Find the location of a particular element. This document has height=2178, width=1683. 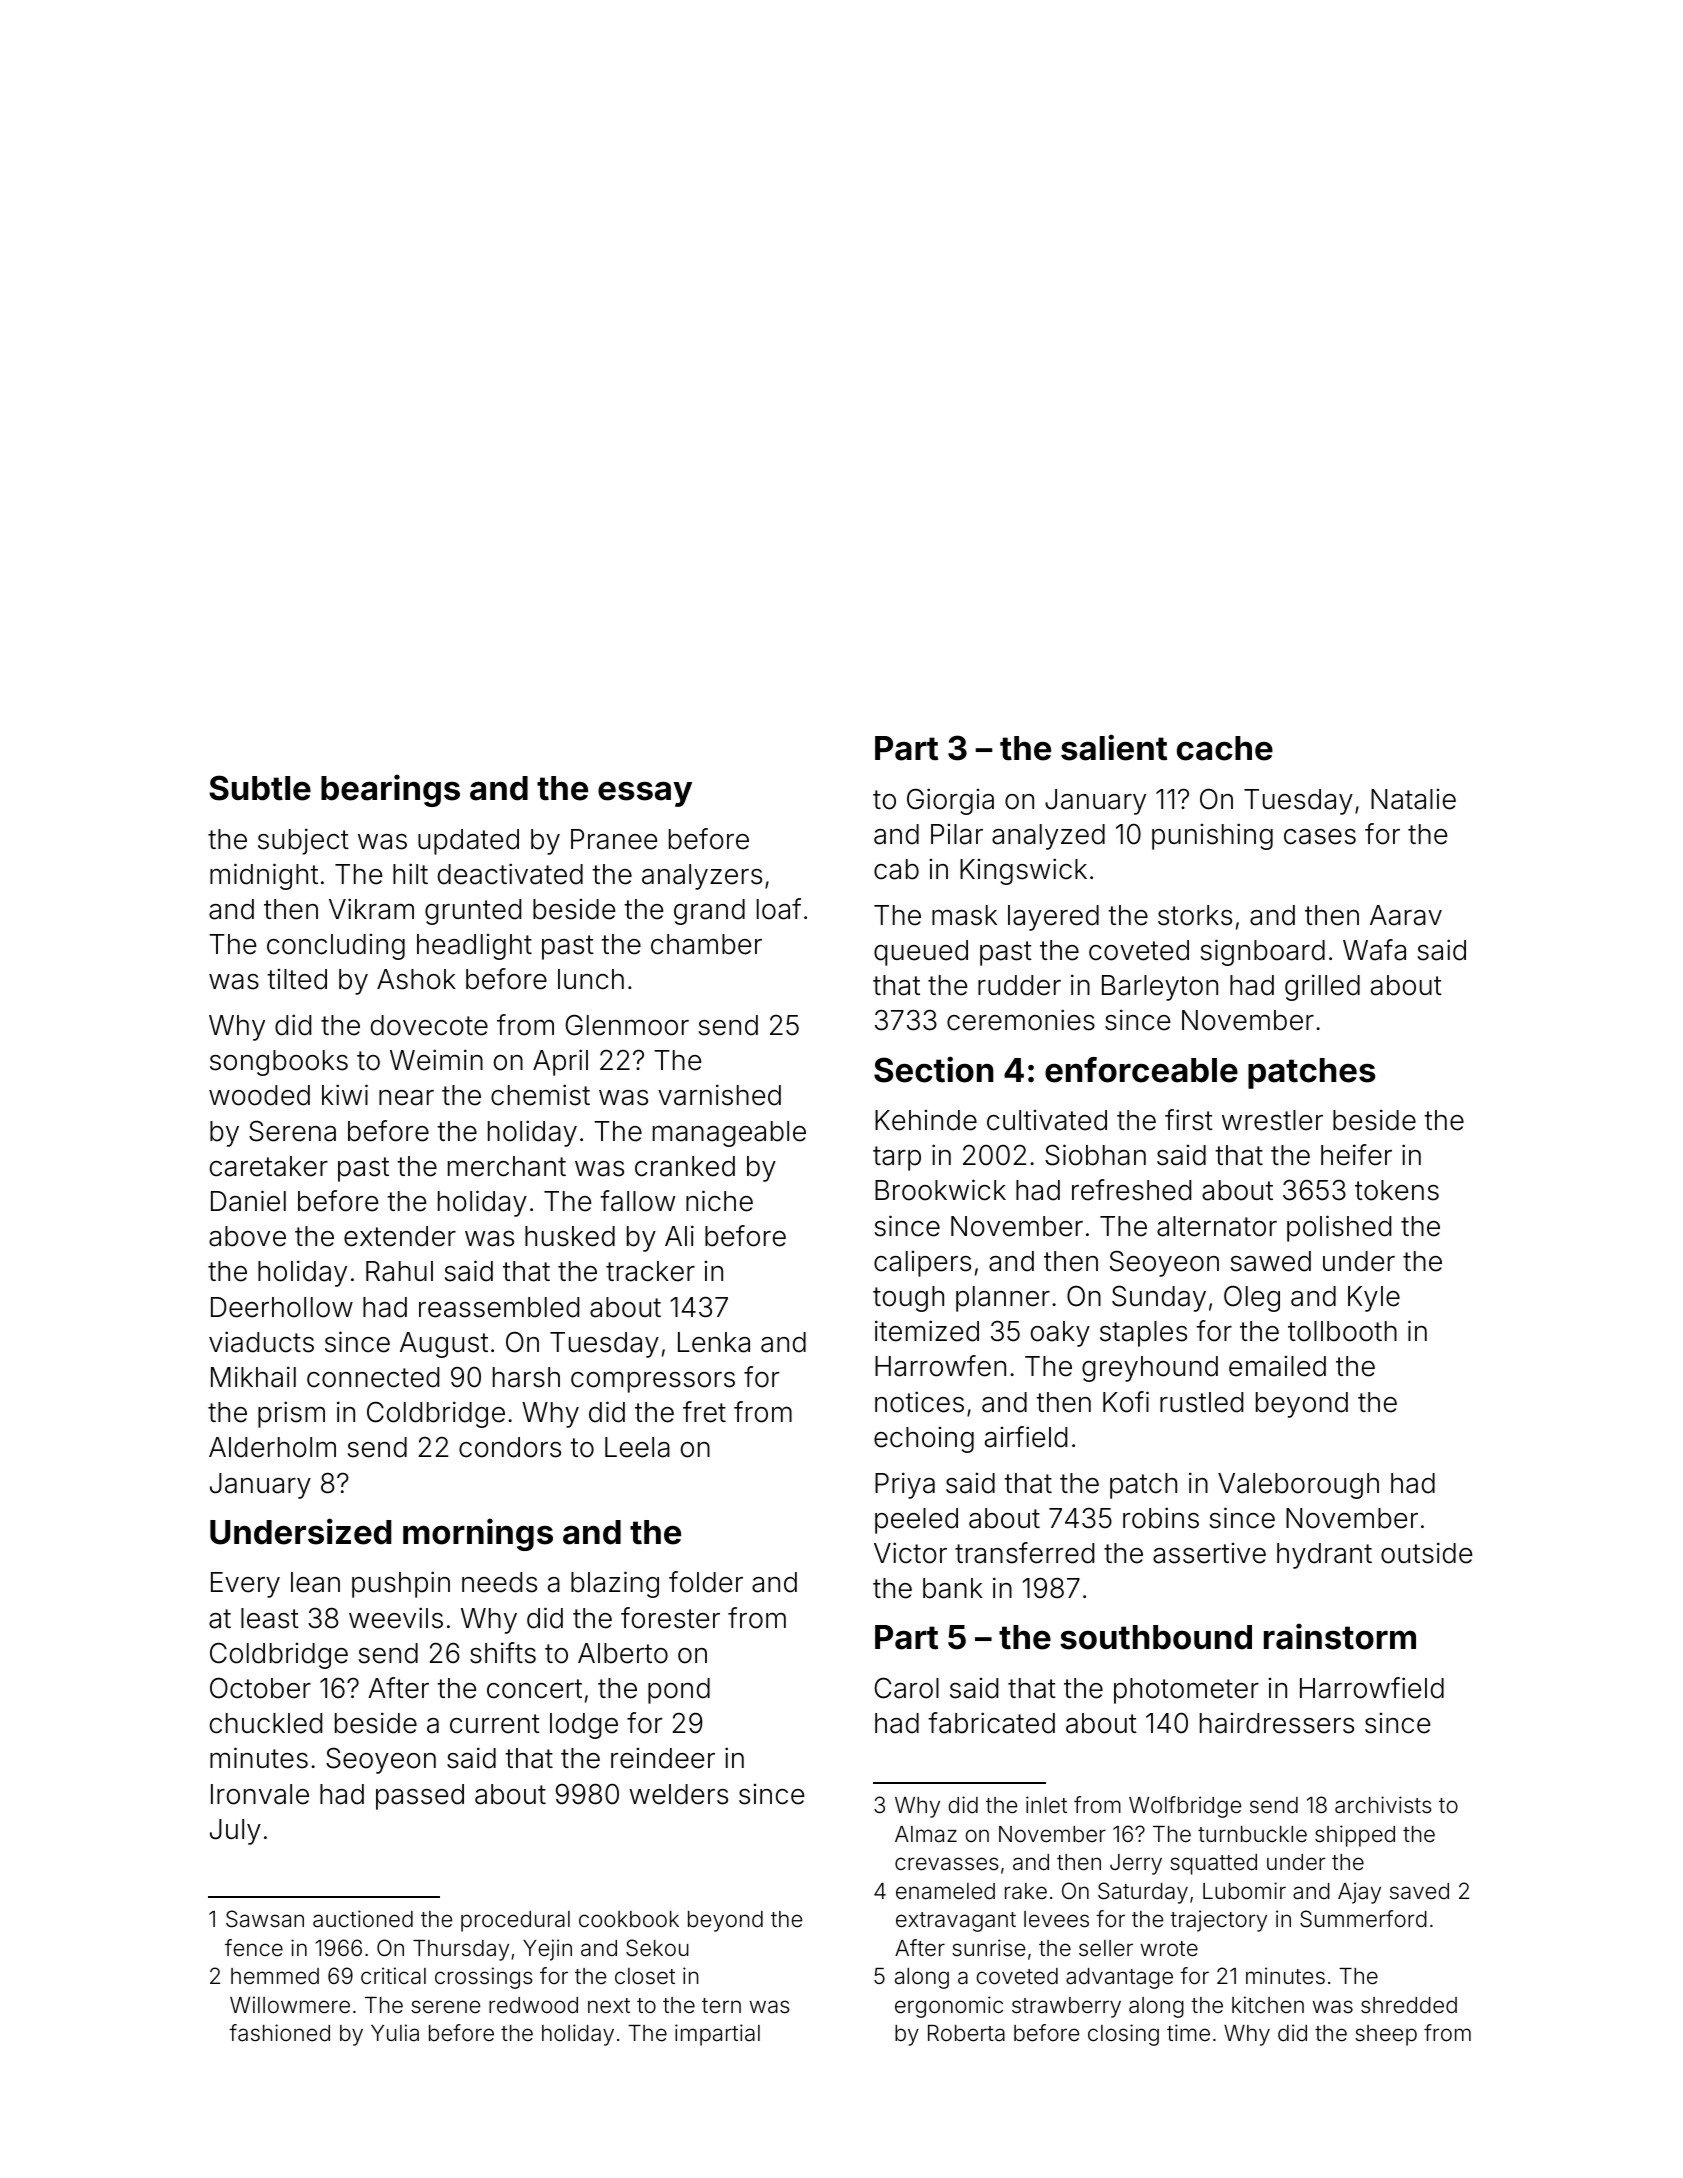

Vikram is located at coordinates (371, 909).
